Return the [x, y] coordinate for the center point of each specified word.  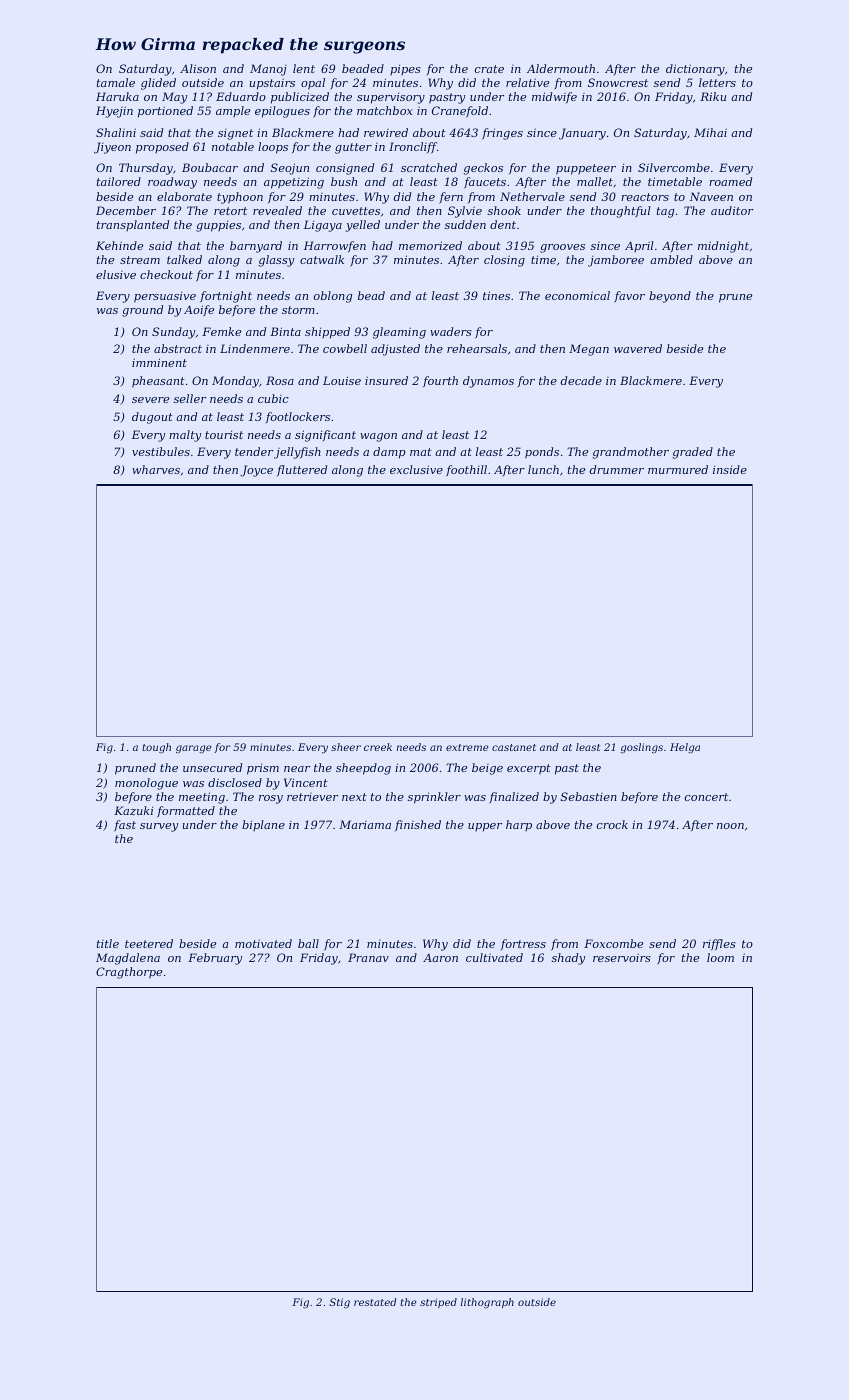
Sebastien [589, 796]
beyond [670, 297]
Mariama [365, 824]
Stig [339, 1303]
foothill [466, 471]
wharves [156, 469]
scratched [429, 167]
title [108, 943]
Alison [198, 68]
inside [730, 469]
